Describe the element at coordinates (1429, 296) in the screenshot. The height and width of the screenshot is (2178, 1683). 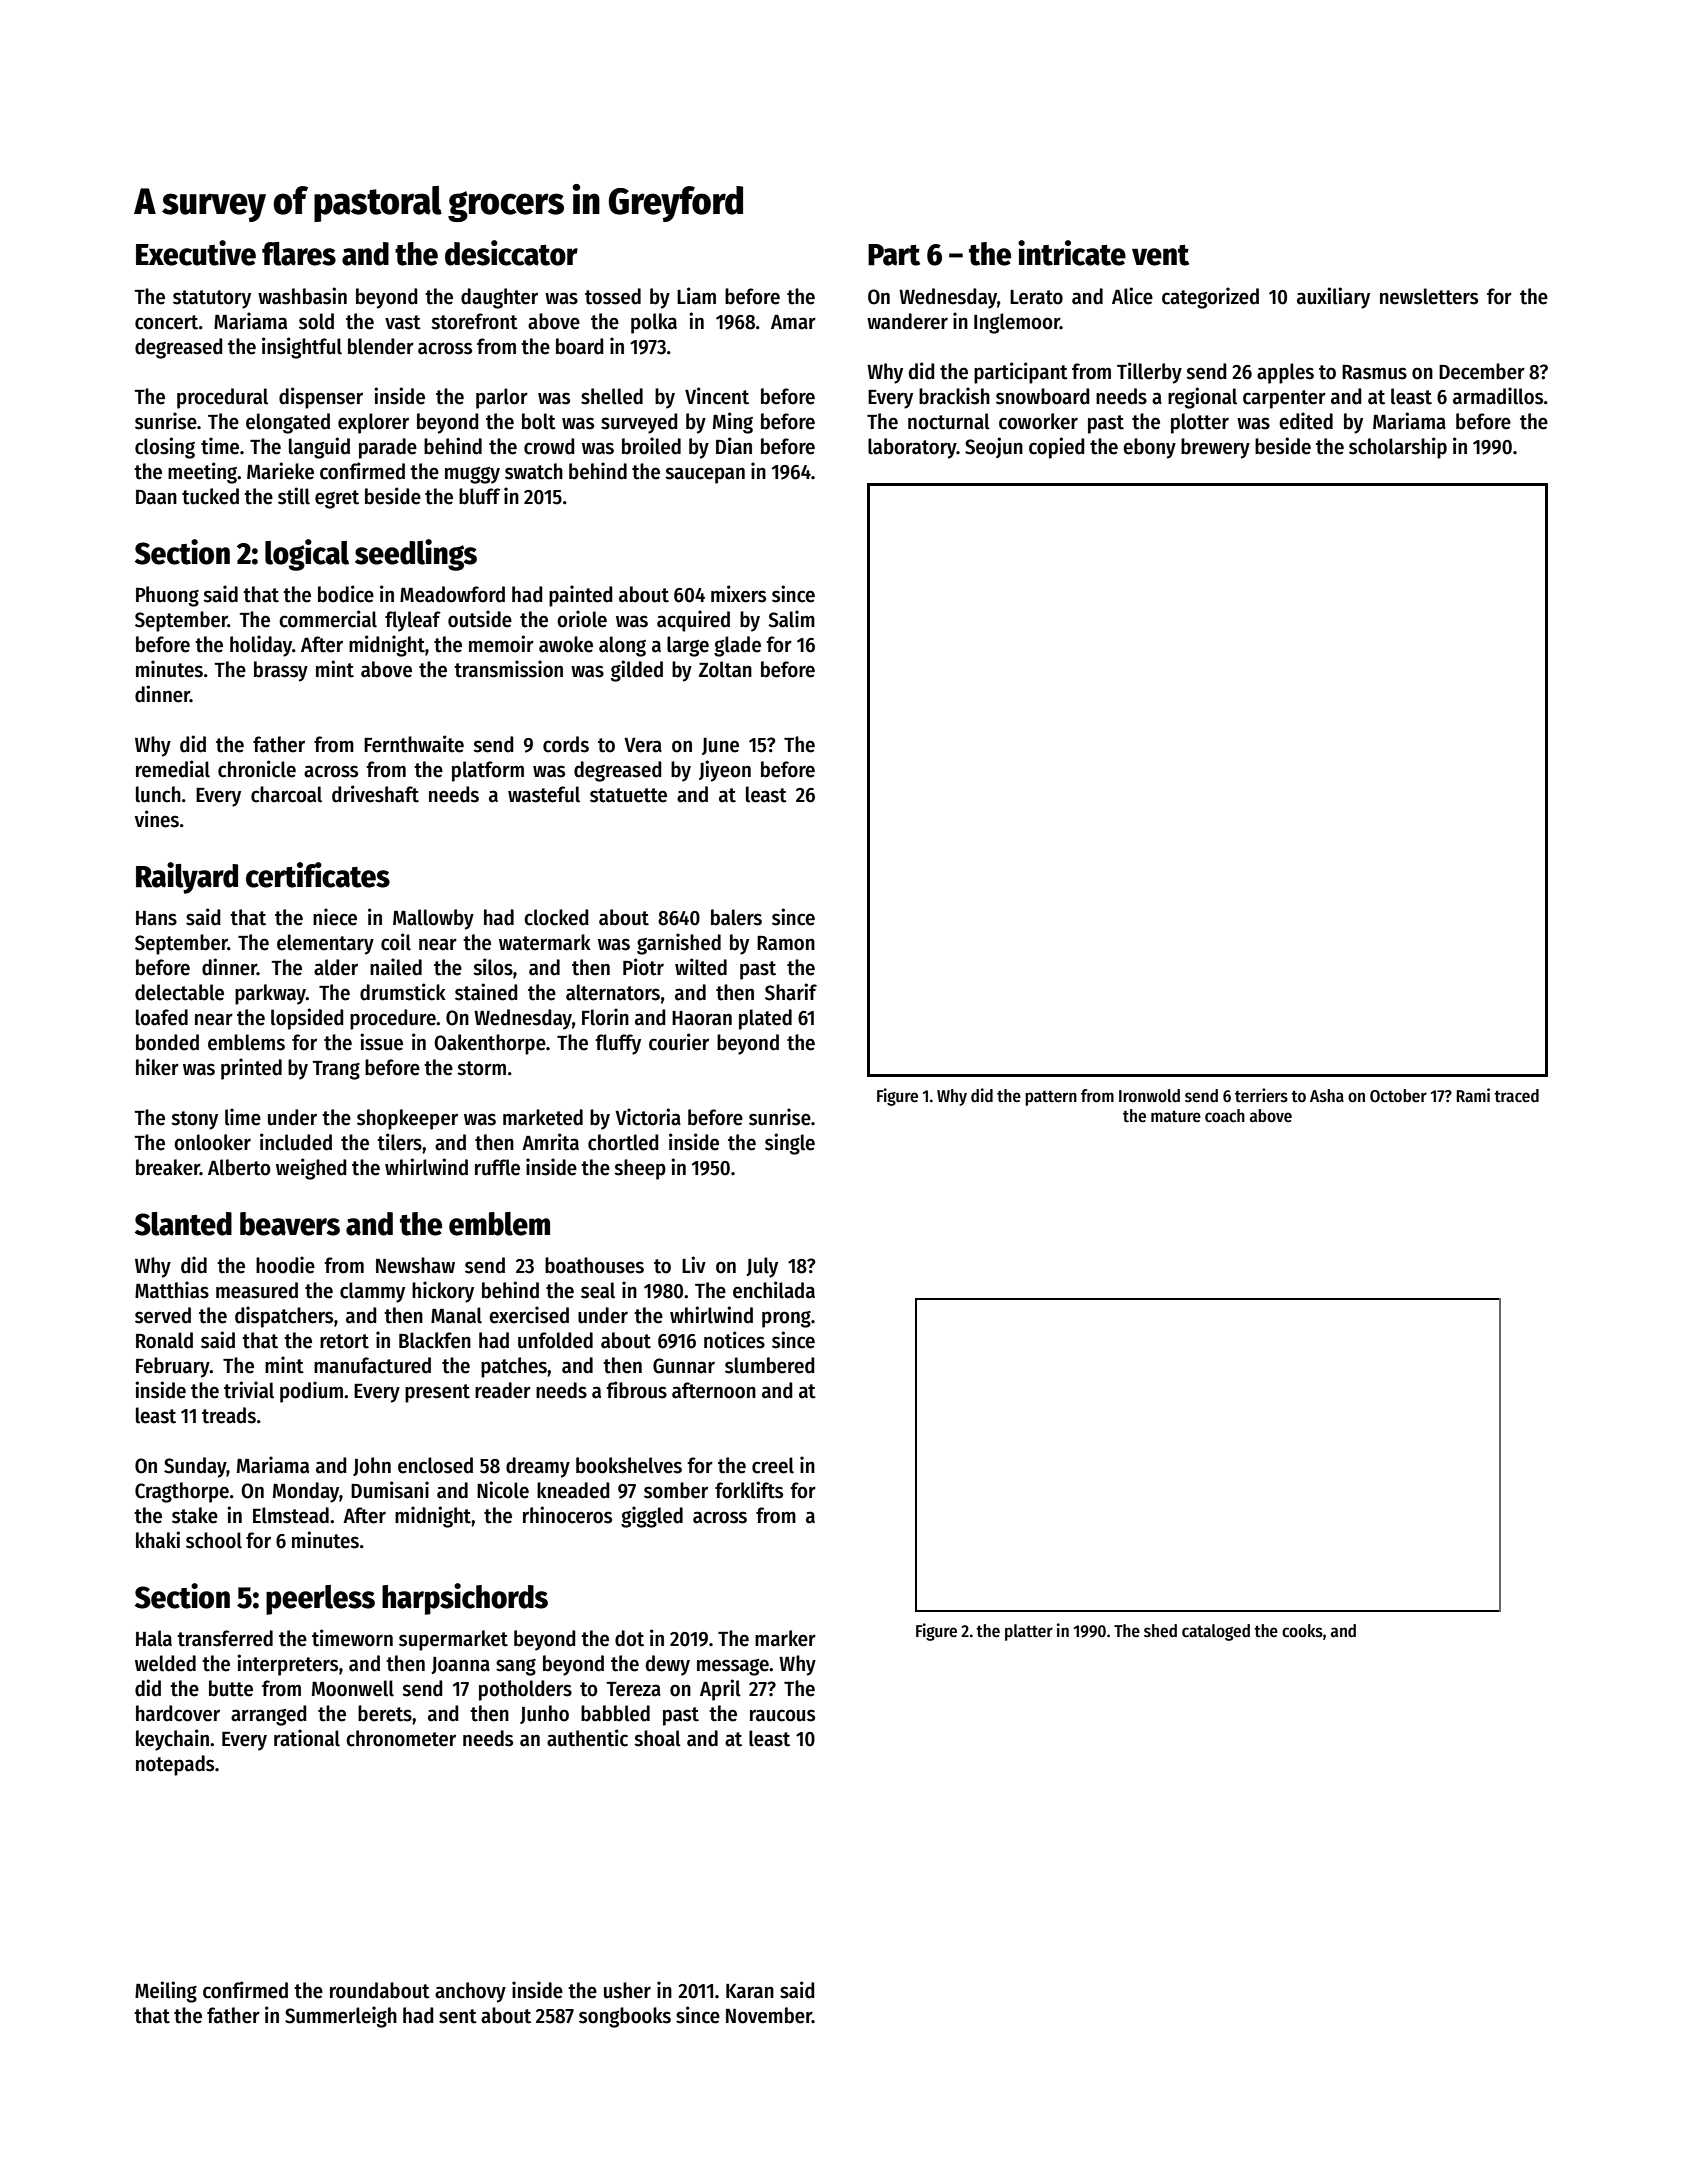
I see `newsletters` at that location.
